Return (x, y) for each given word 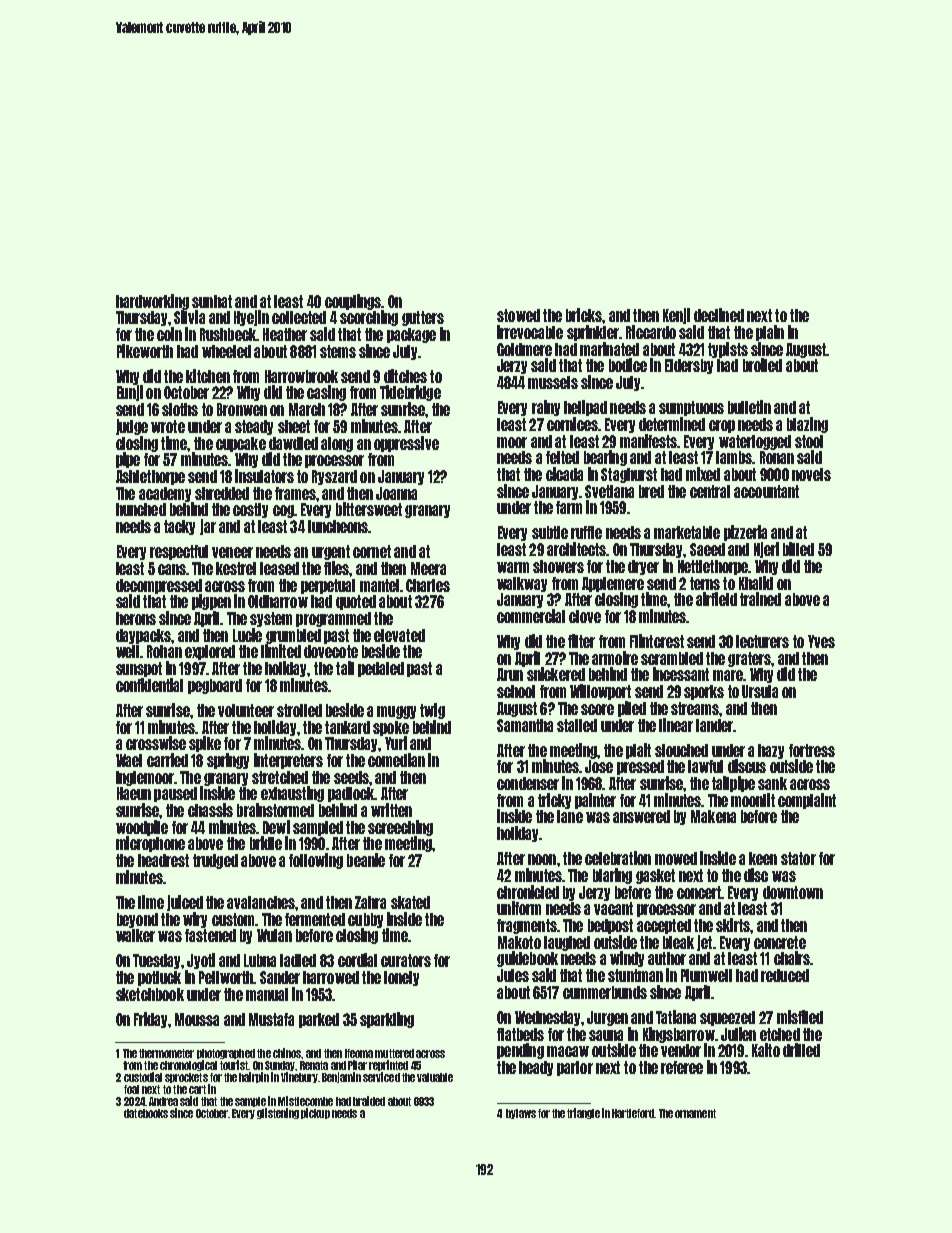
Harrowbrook (301, 376)
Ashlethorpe (150, 477)
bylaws (521, 1114)
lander (714, 725)
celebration (618, 858)
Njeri (766, 550)
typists (728, 350)
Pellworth (226, 977)
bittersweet (369, 509)
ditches (405, 376)
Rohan (164, 651)
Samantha (525, 725)
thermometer (166, 1053)
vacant (613, 908)
